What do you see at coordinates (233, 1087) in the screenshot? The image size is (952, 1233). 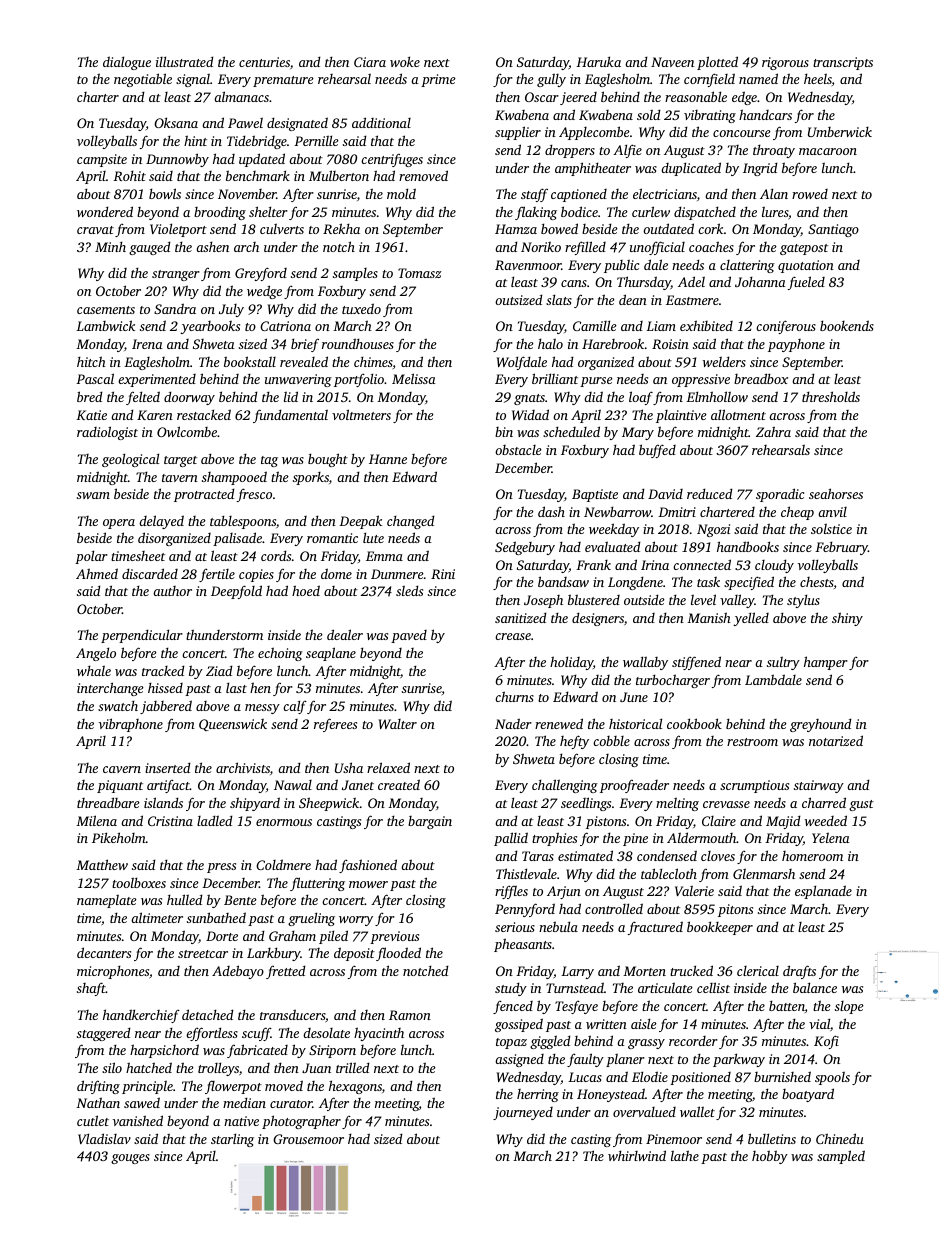 I see `flowerpot` at bounding box center [233, 1087].
